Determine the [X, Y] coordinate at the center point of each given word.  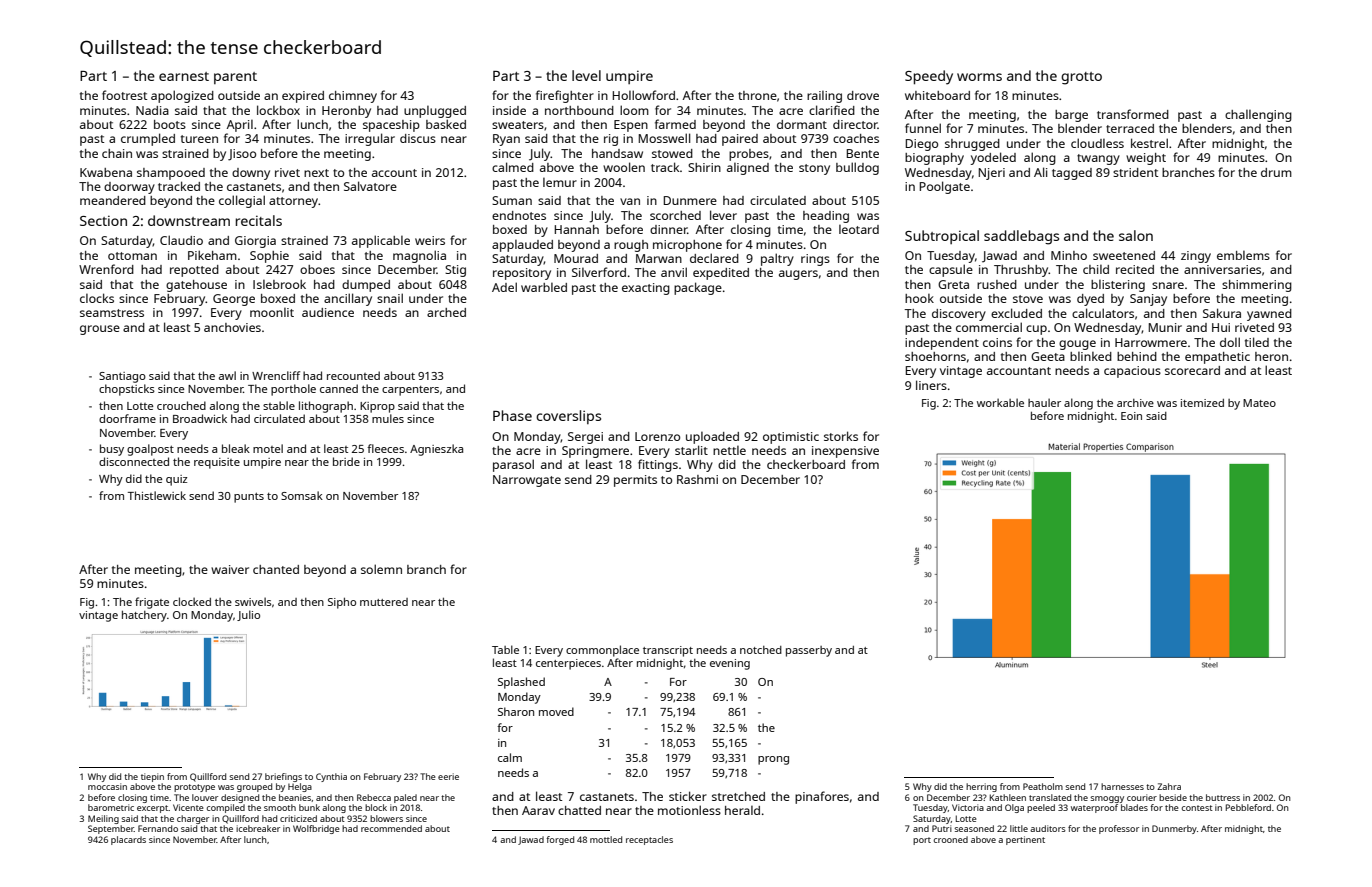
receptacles [649, 840]
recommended [391, 828]
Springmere [595, 452]
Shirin [704, 167]
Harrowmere [1151, 342]
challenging [1258, 116]
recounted [353, 375]
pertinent [1025, 840]
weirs [430, 240]
